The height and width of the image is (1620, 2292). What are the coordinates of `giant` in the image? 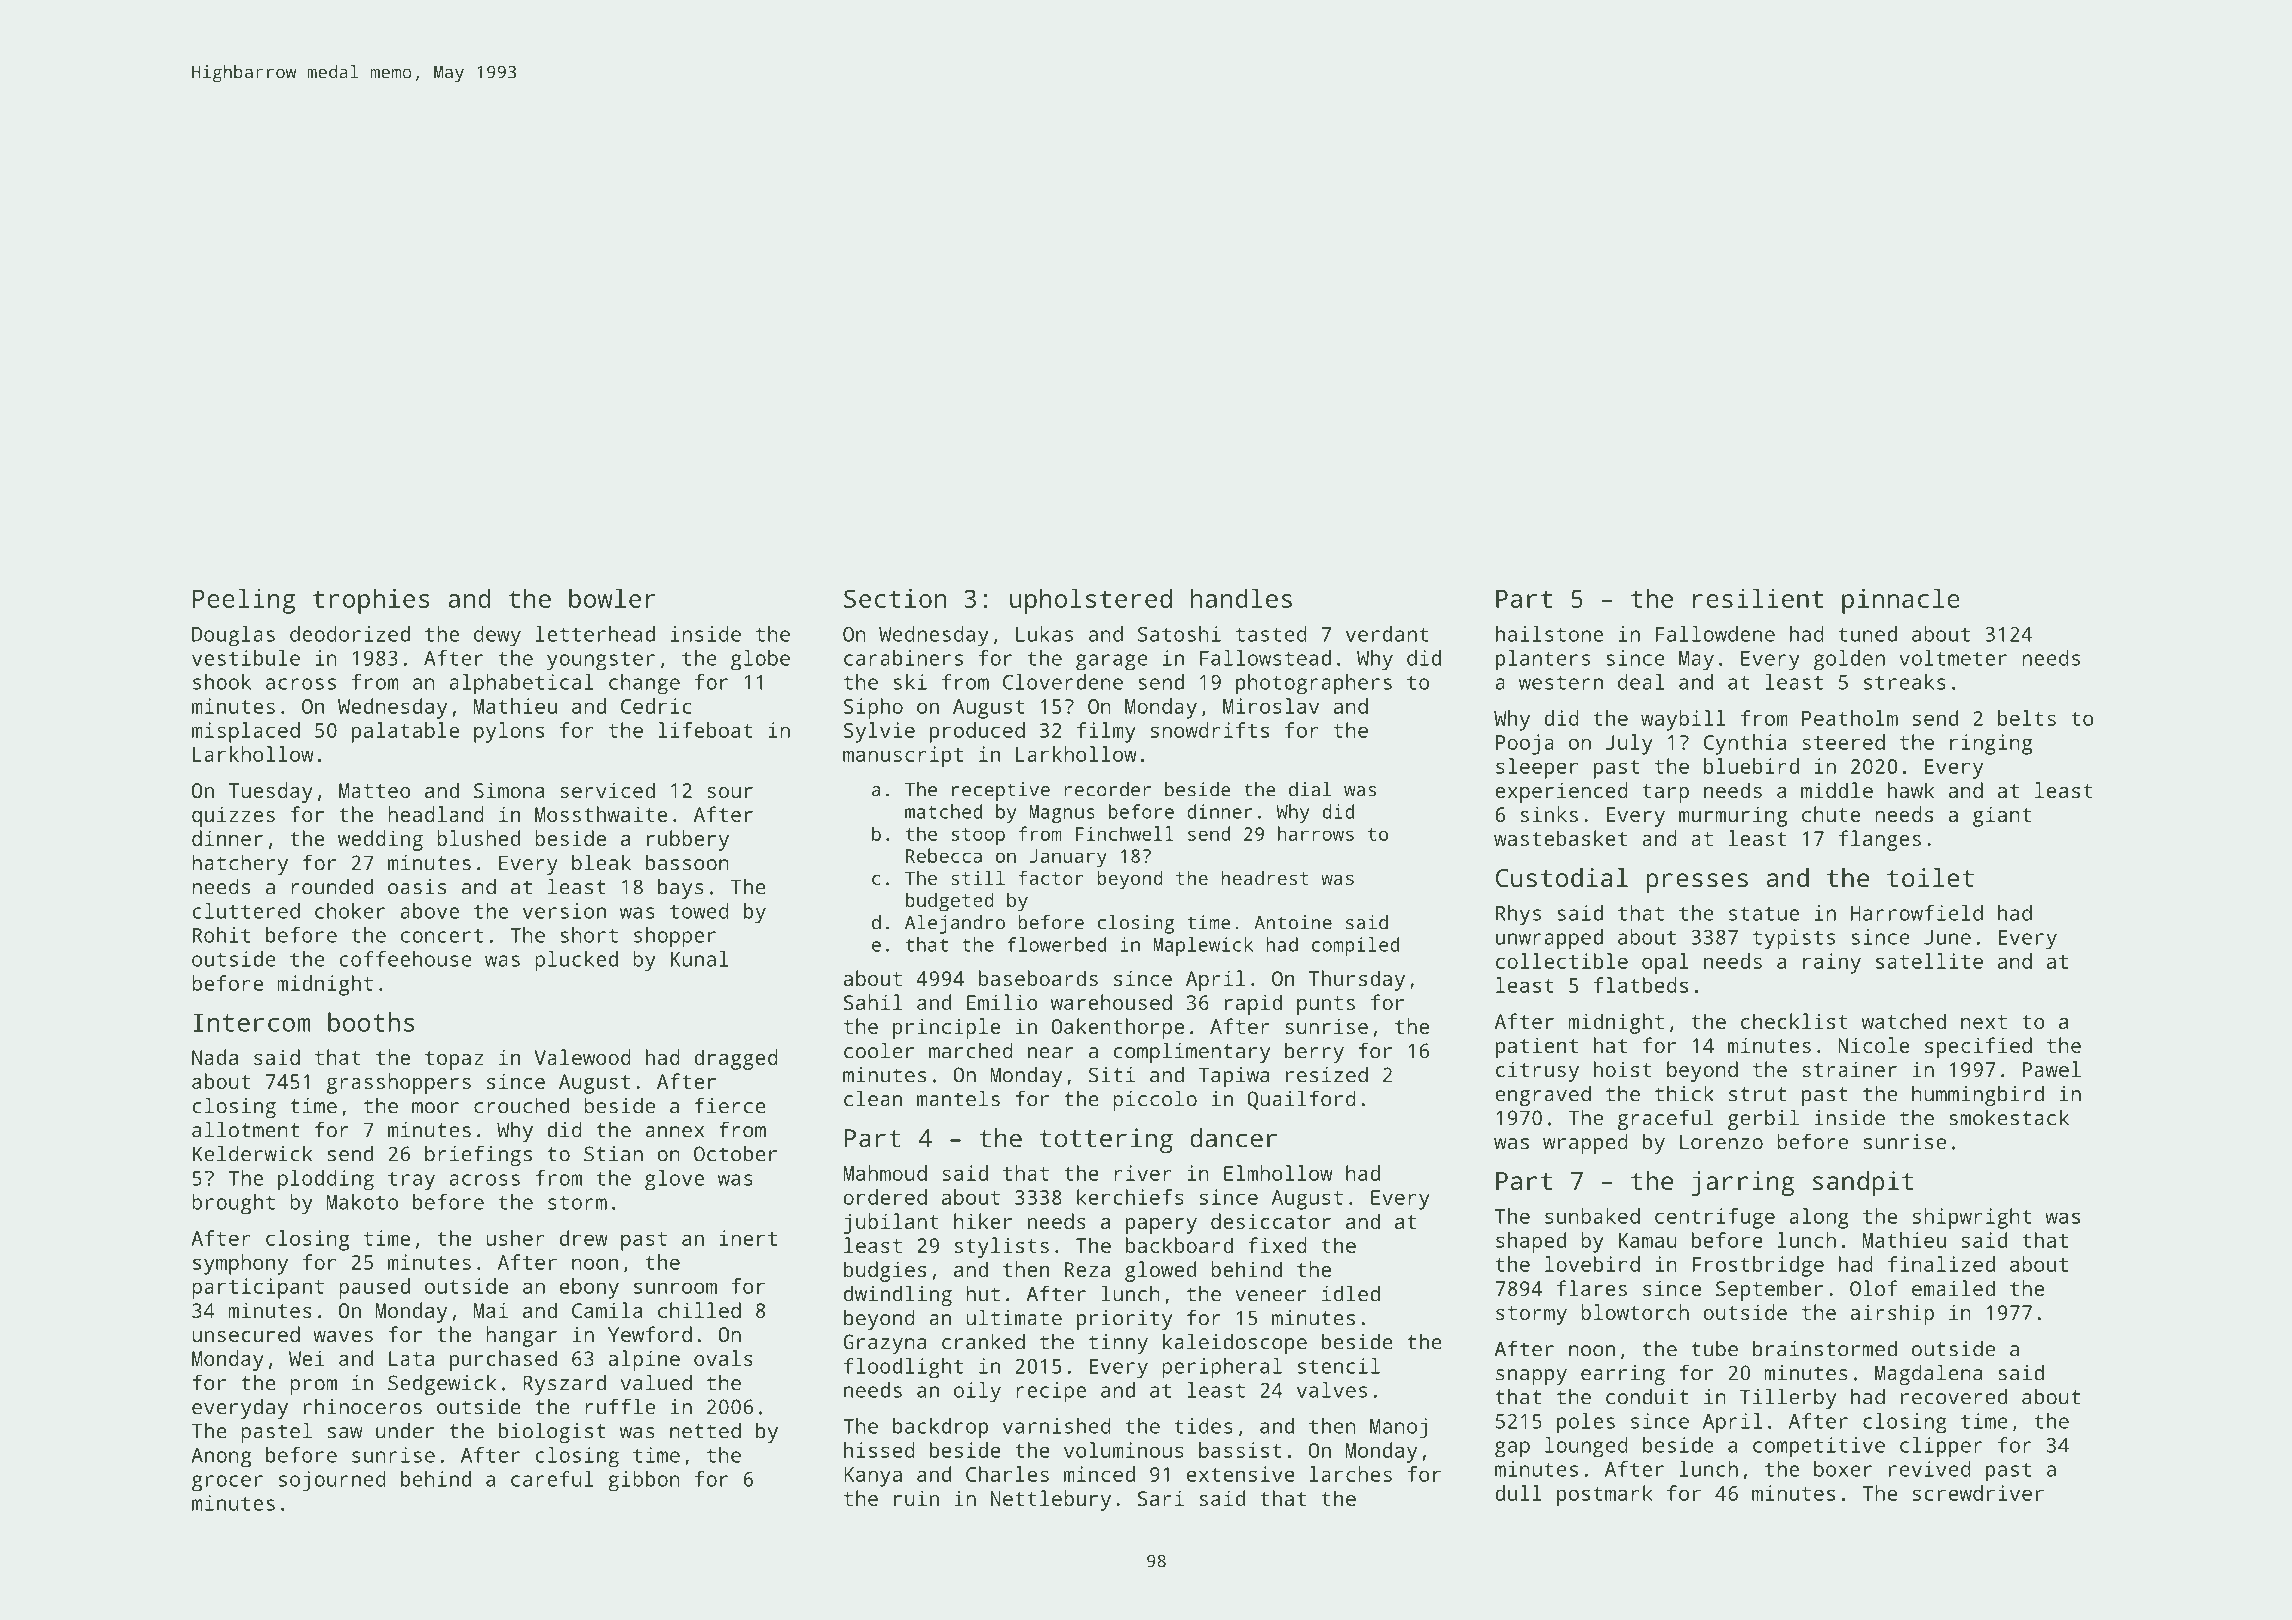 It's located at (2002, 816).
